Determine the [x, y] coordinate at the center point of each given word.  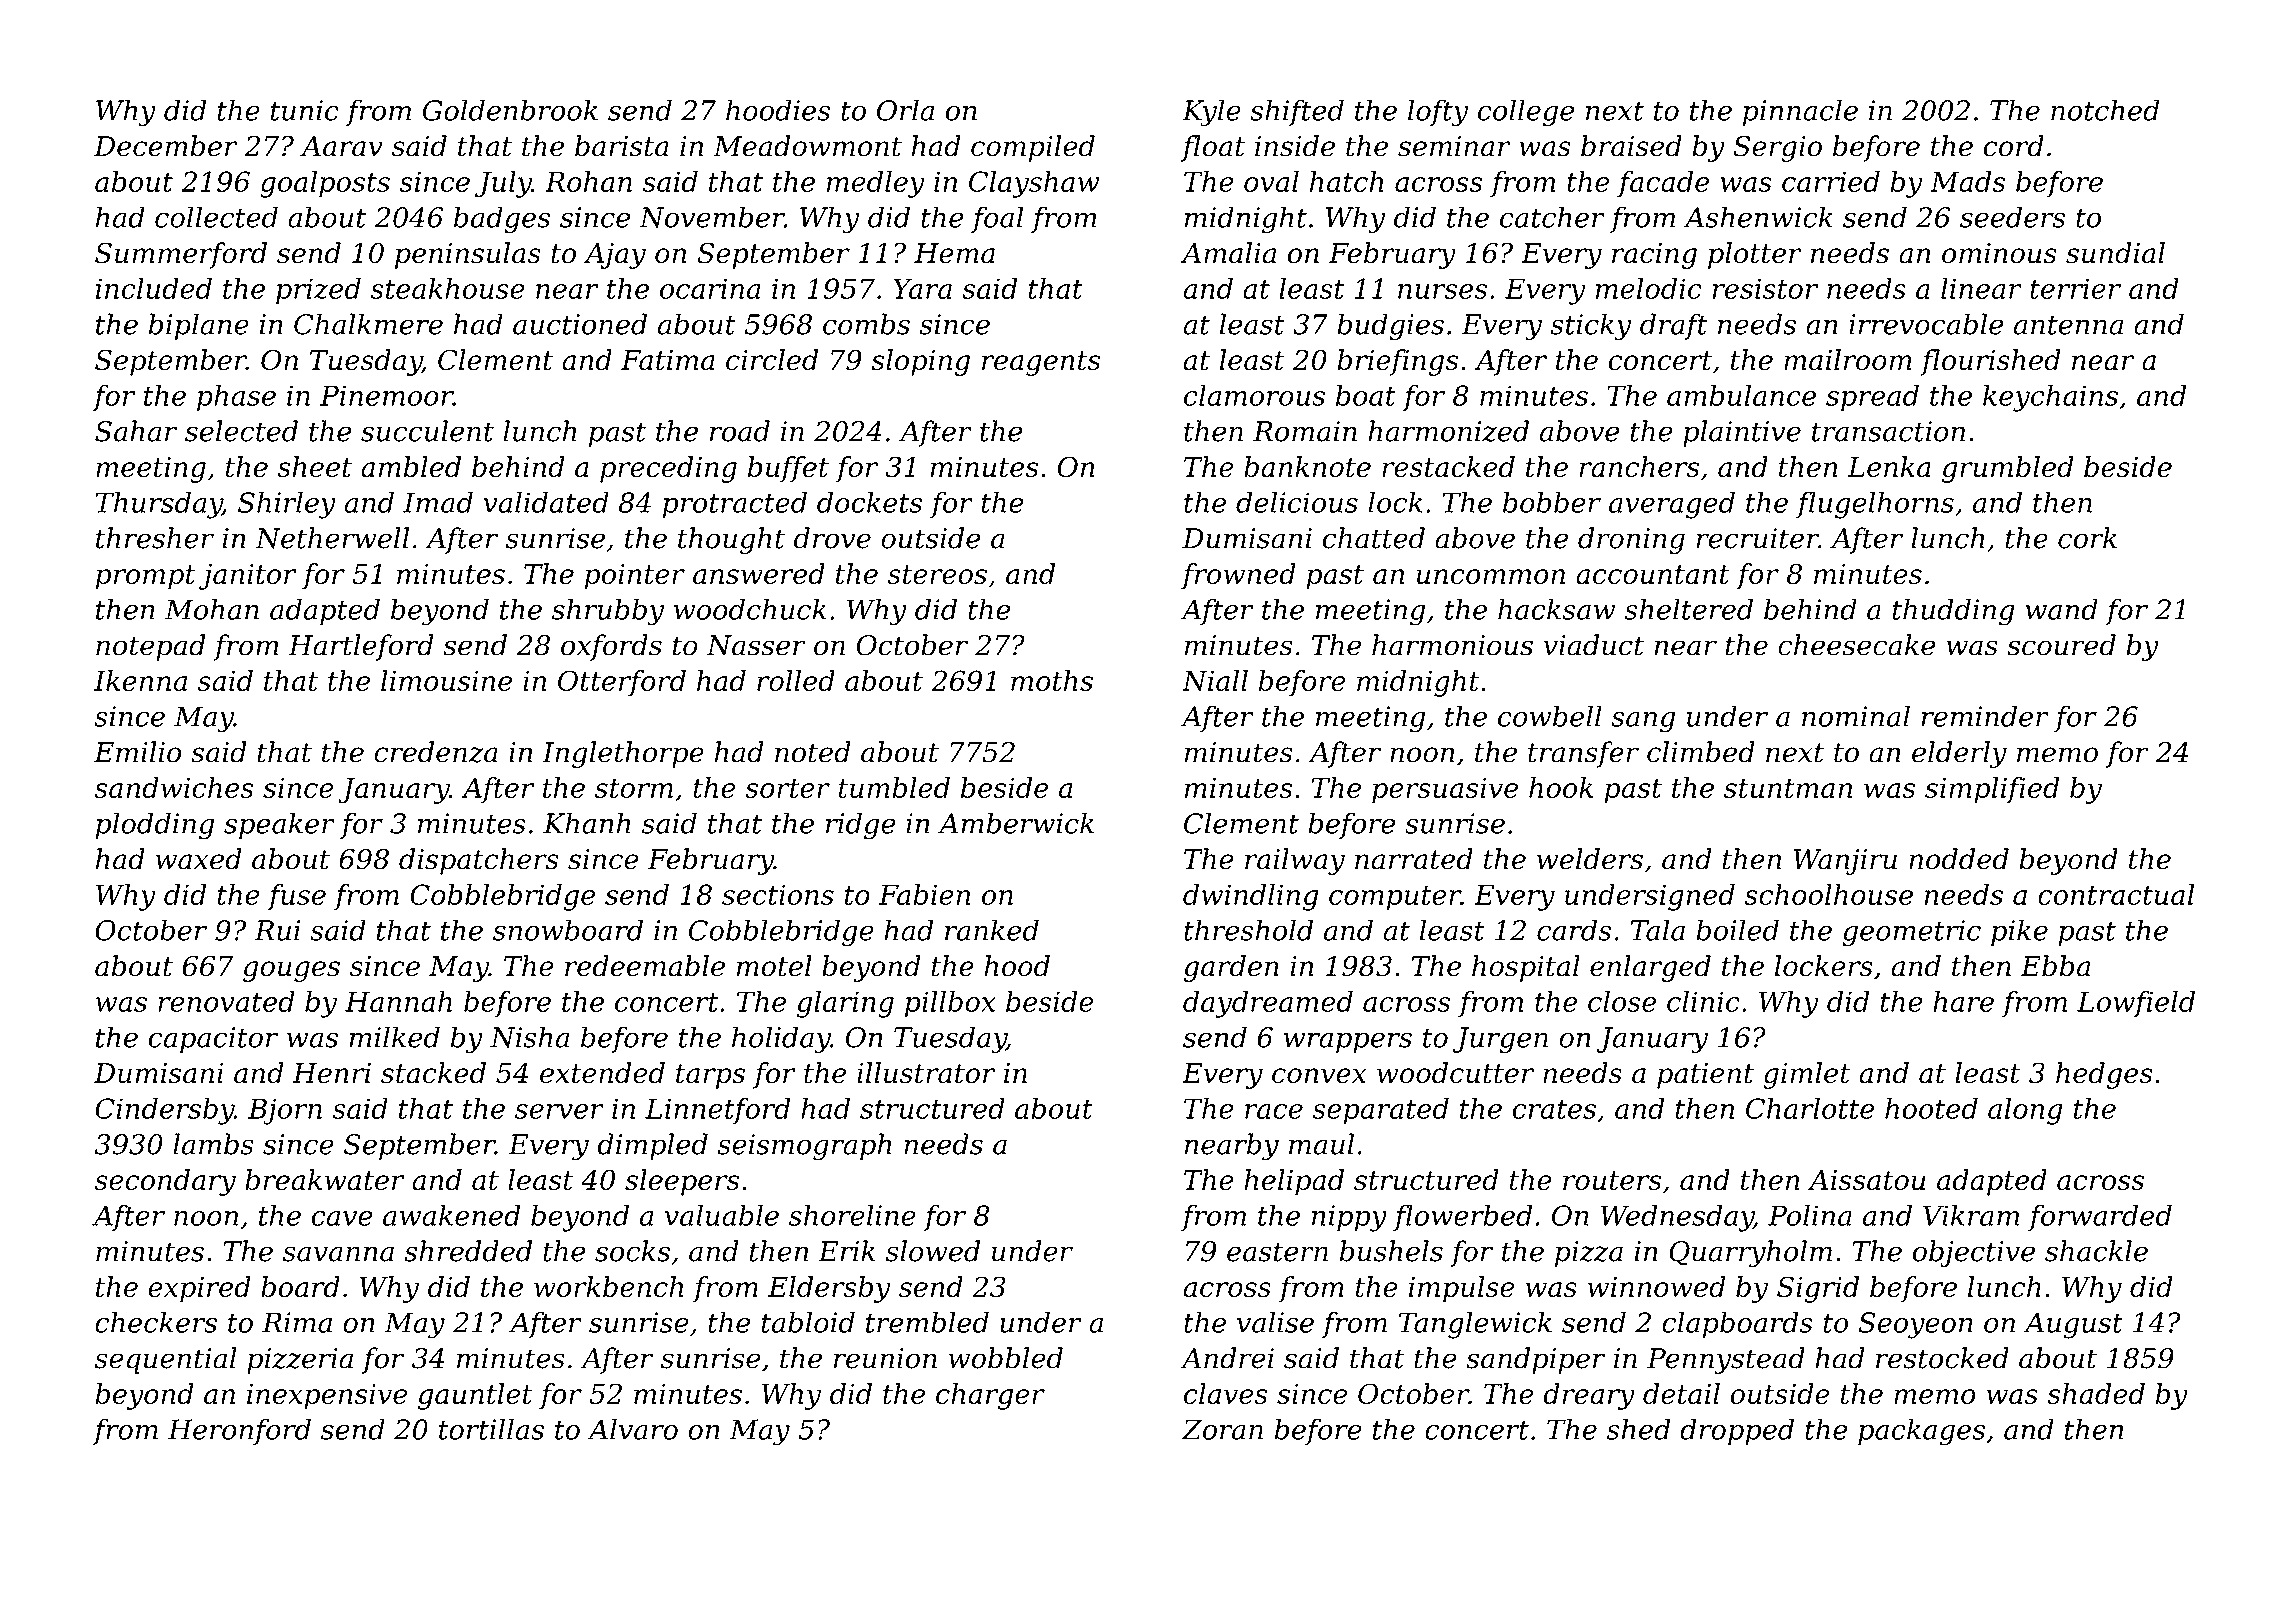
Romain [1305, 431]
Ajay [615, 256]
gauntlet [475, 1396]
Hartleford [361, 647]
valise [1275, 1322]
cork [2087, 538]
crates [1554, 1109]
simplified [1992, 790]
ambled [411, 466]
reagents [1041, 363]
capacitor [213, 1040]
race [1274, 1111]
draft [1674, 326]
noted [813, 752]
